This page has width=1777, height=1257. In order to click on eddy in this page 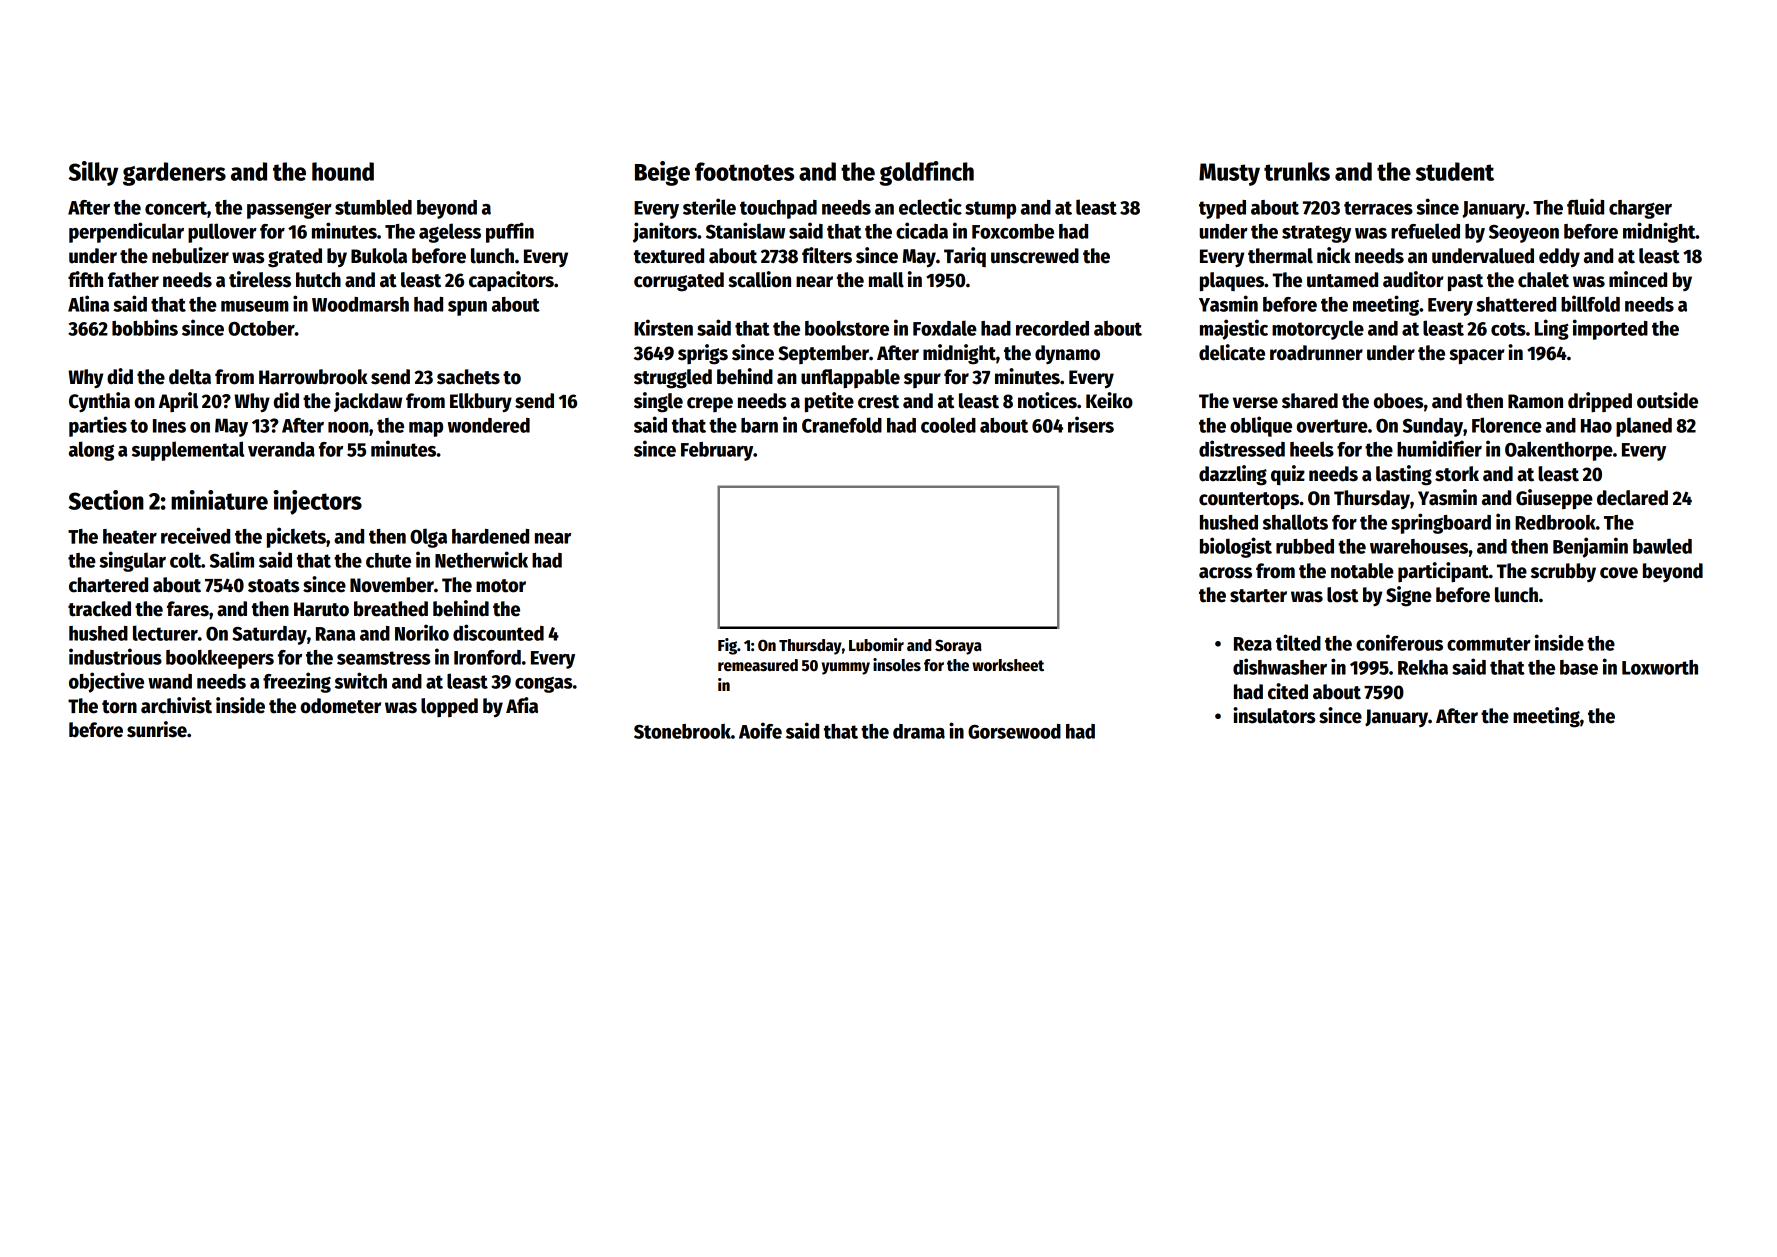, I will do `click(1559, 257)`.
